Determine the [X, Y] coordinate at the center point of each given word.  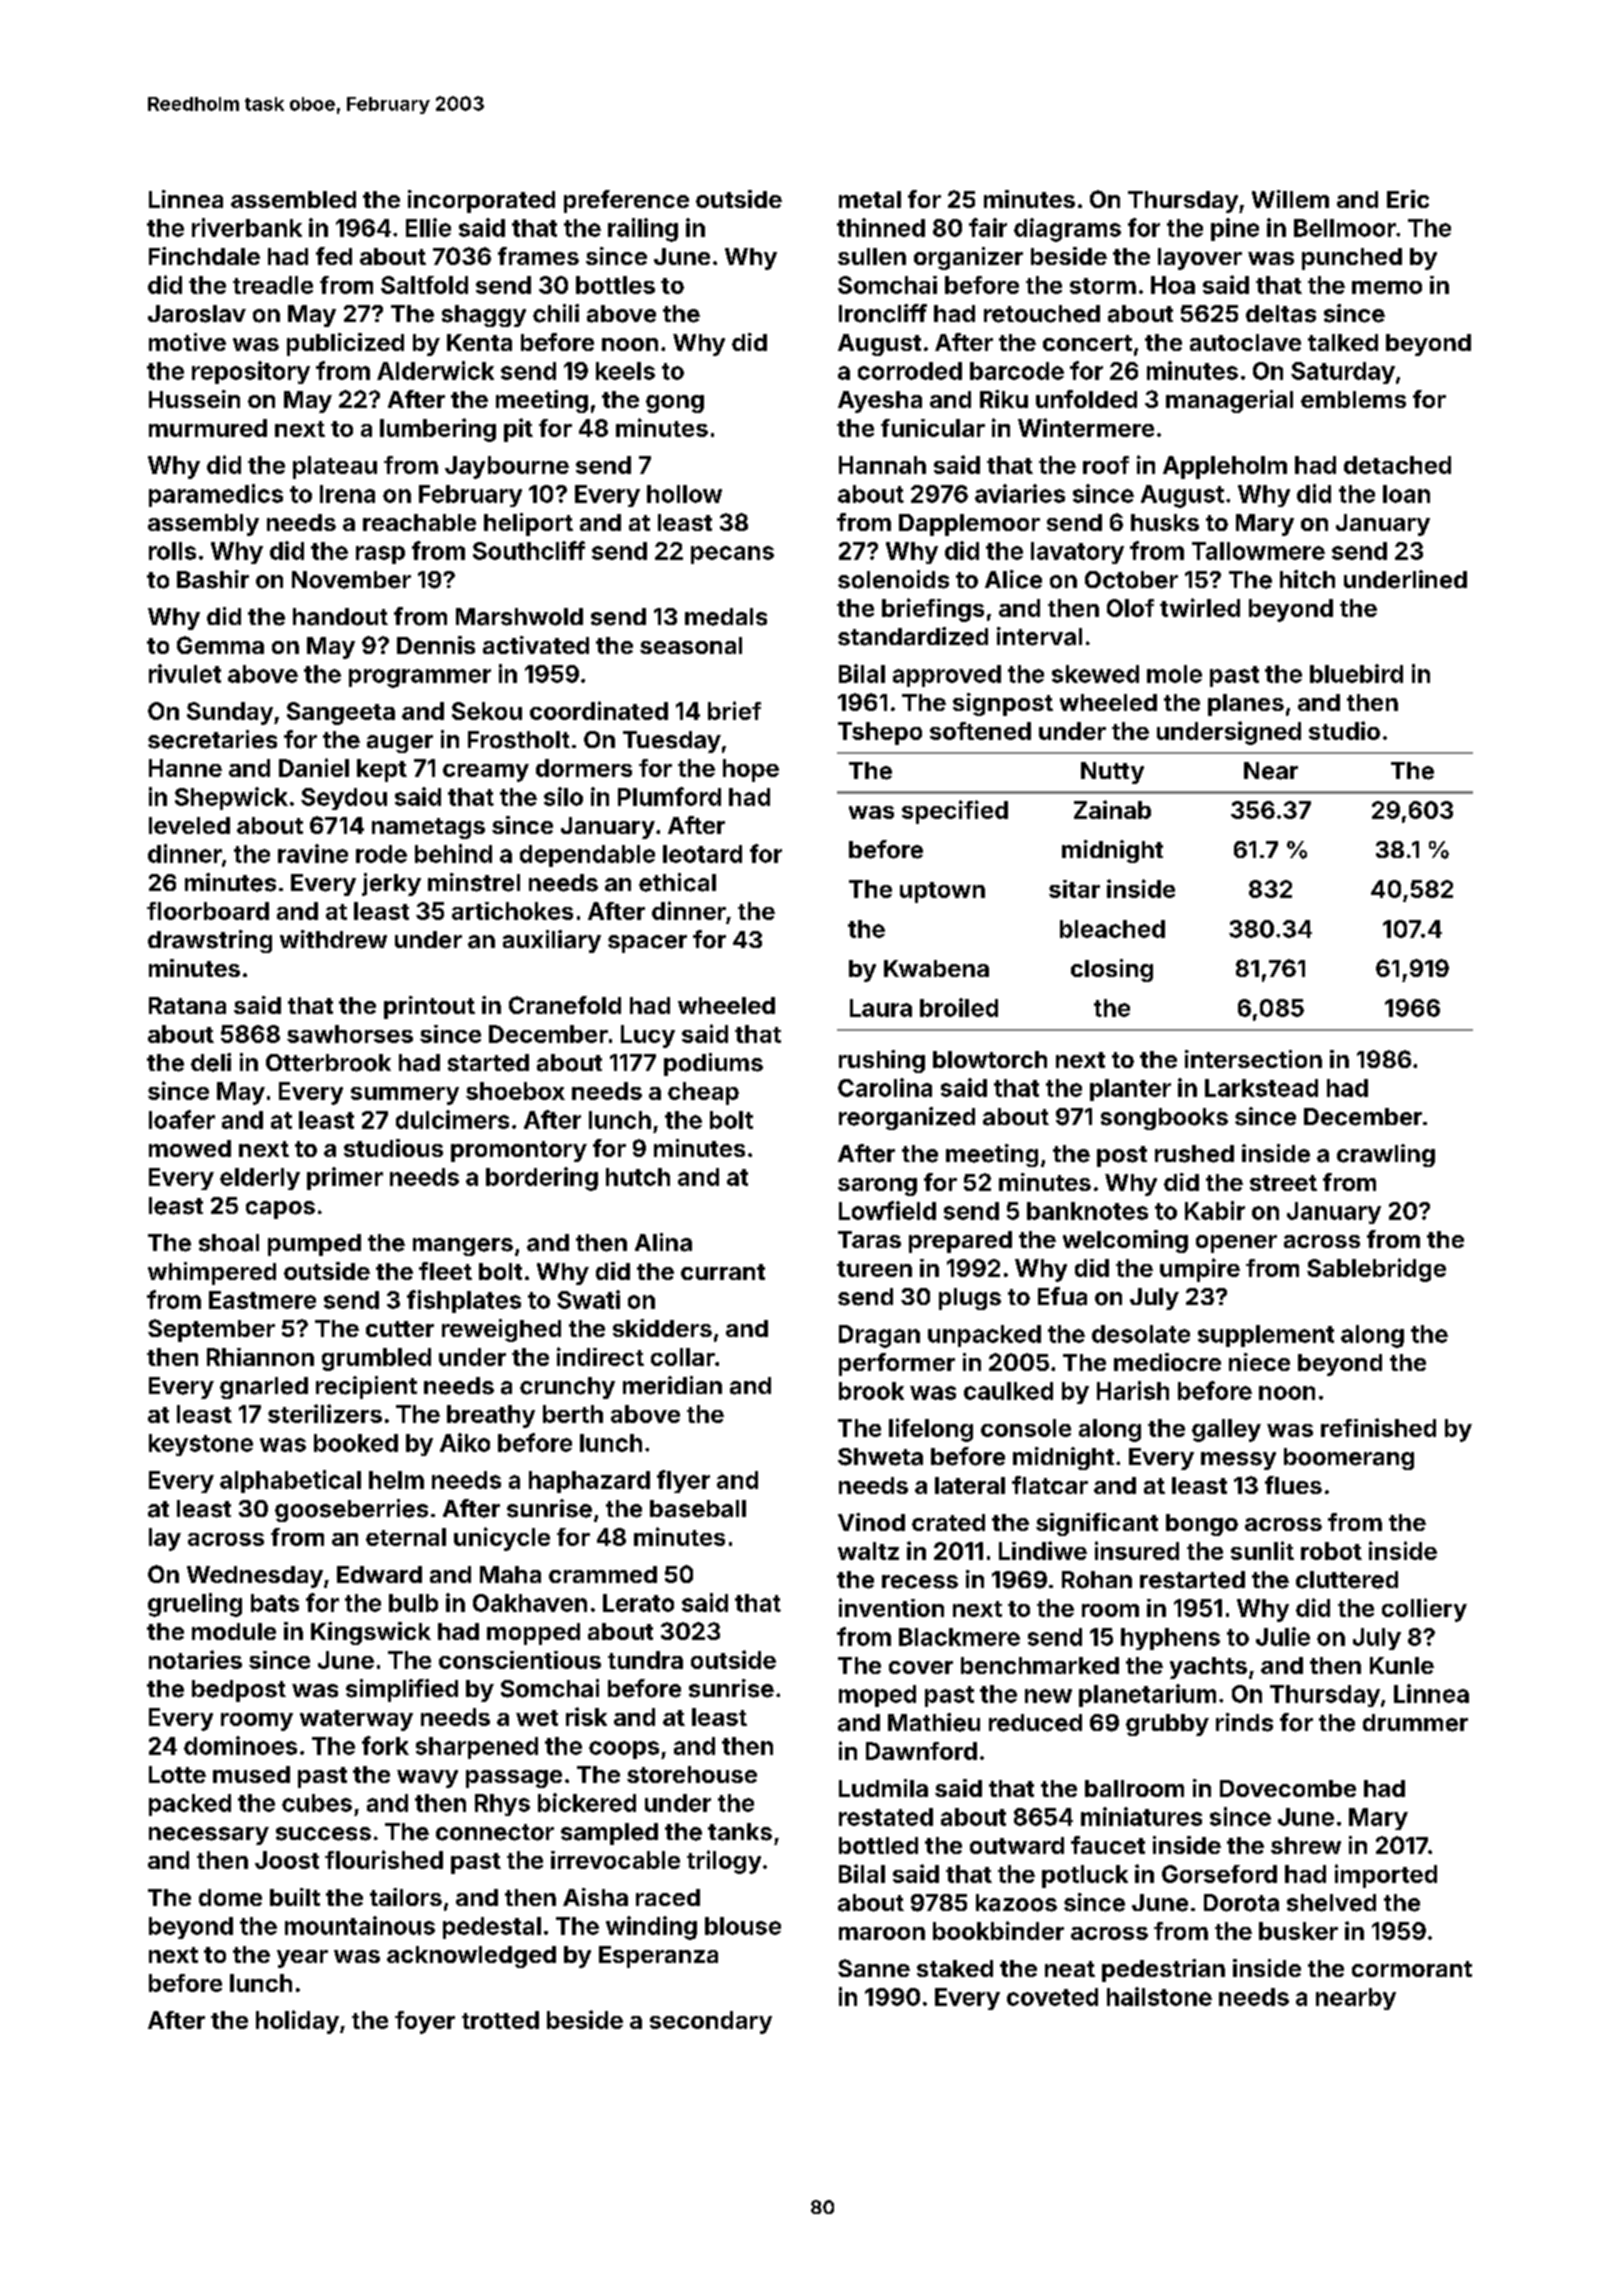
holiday [297, 2022]
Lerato [638, 1603]
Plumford [669, 796]
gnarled [264, 1388]
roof [1106, 465]
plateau [335, 467]
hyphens [1170, 1639]
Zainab [1112, 809]
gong [675, 404]
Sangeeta [341, 713]
